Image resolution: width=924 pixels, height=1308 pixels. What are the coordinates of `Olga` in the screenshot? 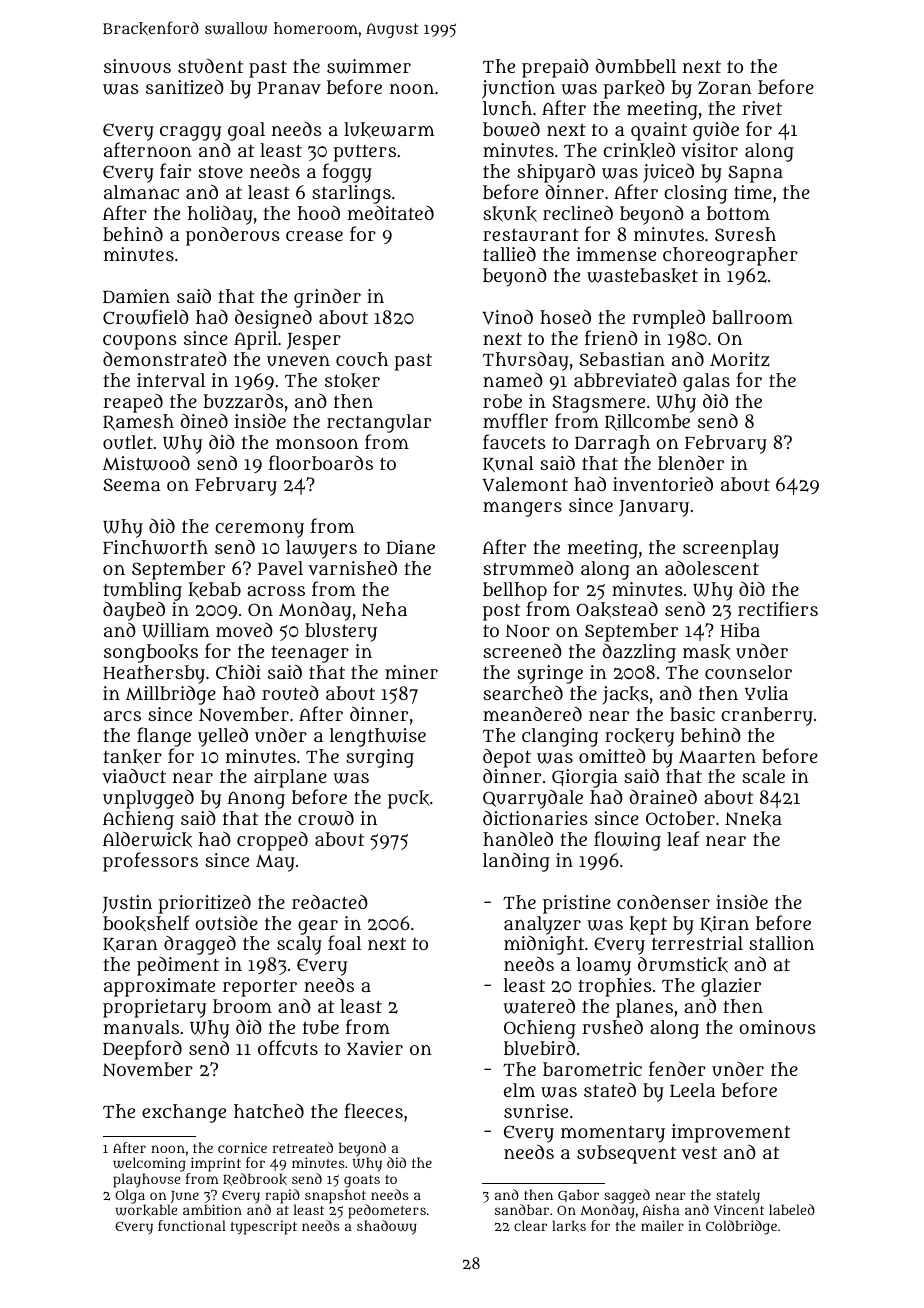 It's located at (130, 1196).
